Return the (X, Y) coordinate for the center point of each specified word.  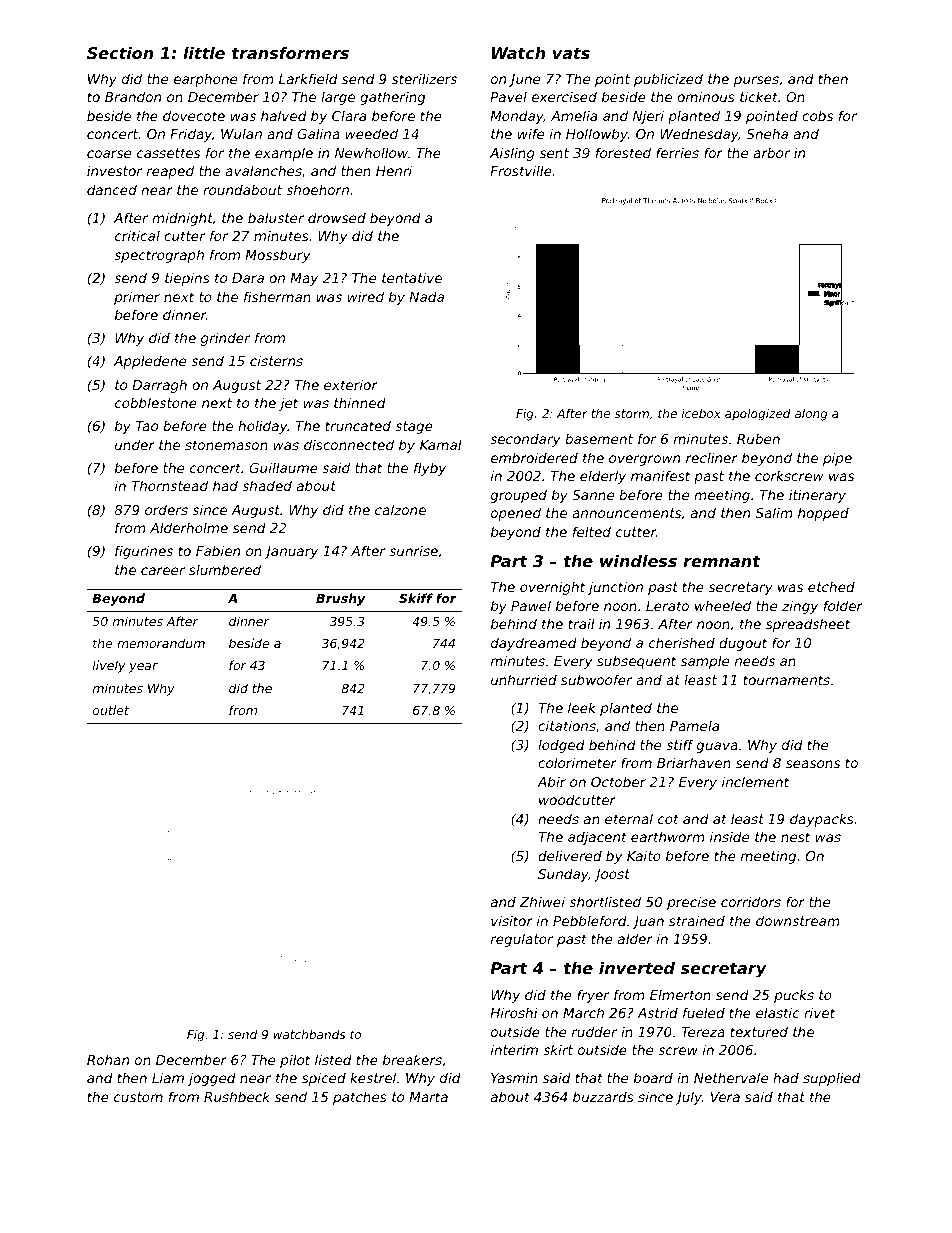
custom (138, 1097)
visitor (512, 920)
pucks (794, 996)
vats (571, 53)
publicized (668, 80)
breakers (412, 1059)
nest (795, 837)
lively (109, 666)
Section (120, 53)
